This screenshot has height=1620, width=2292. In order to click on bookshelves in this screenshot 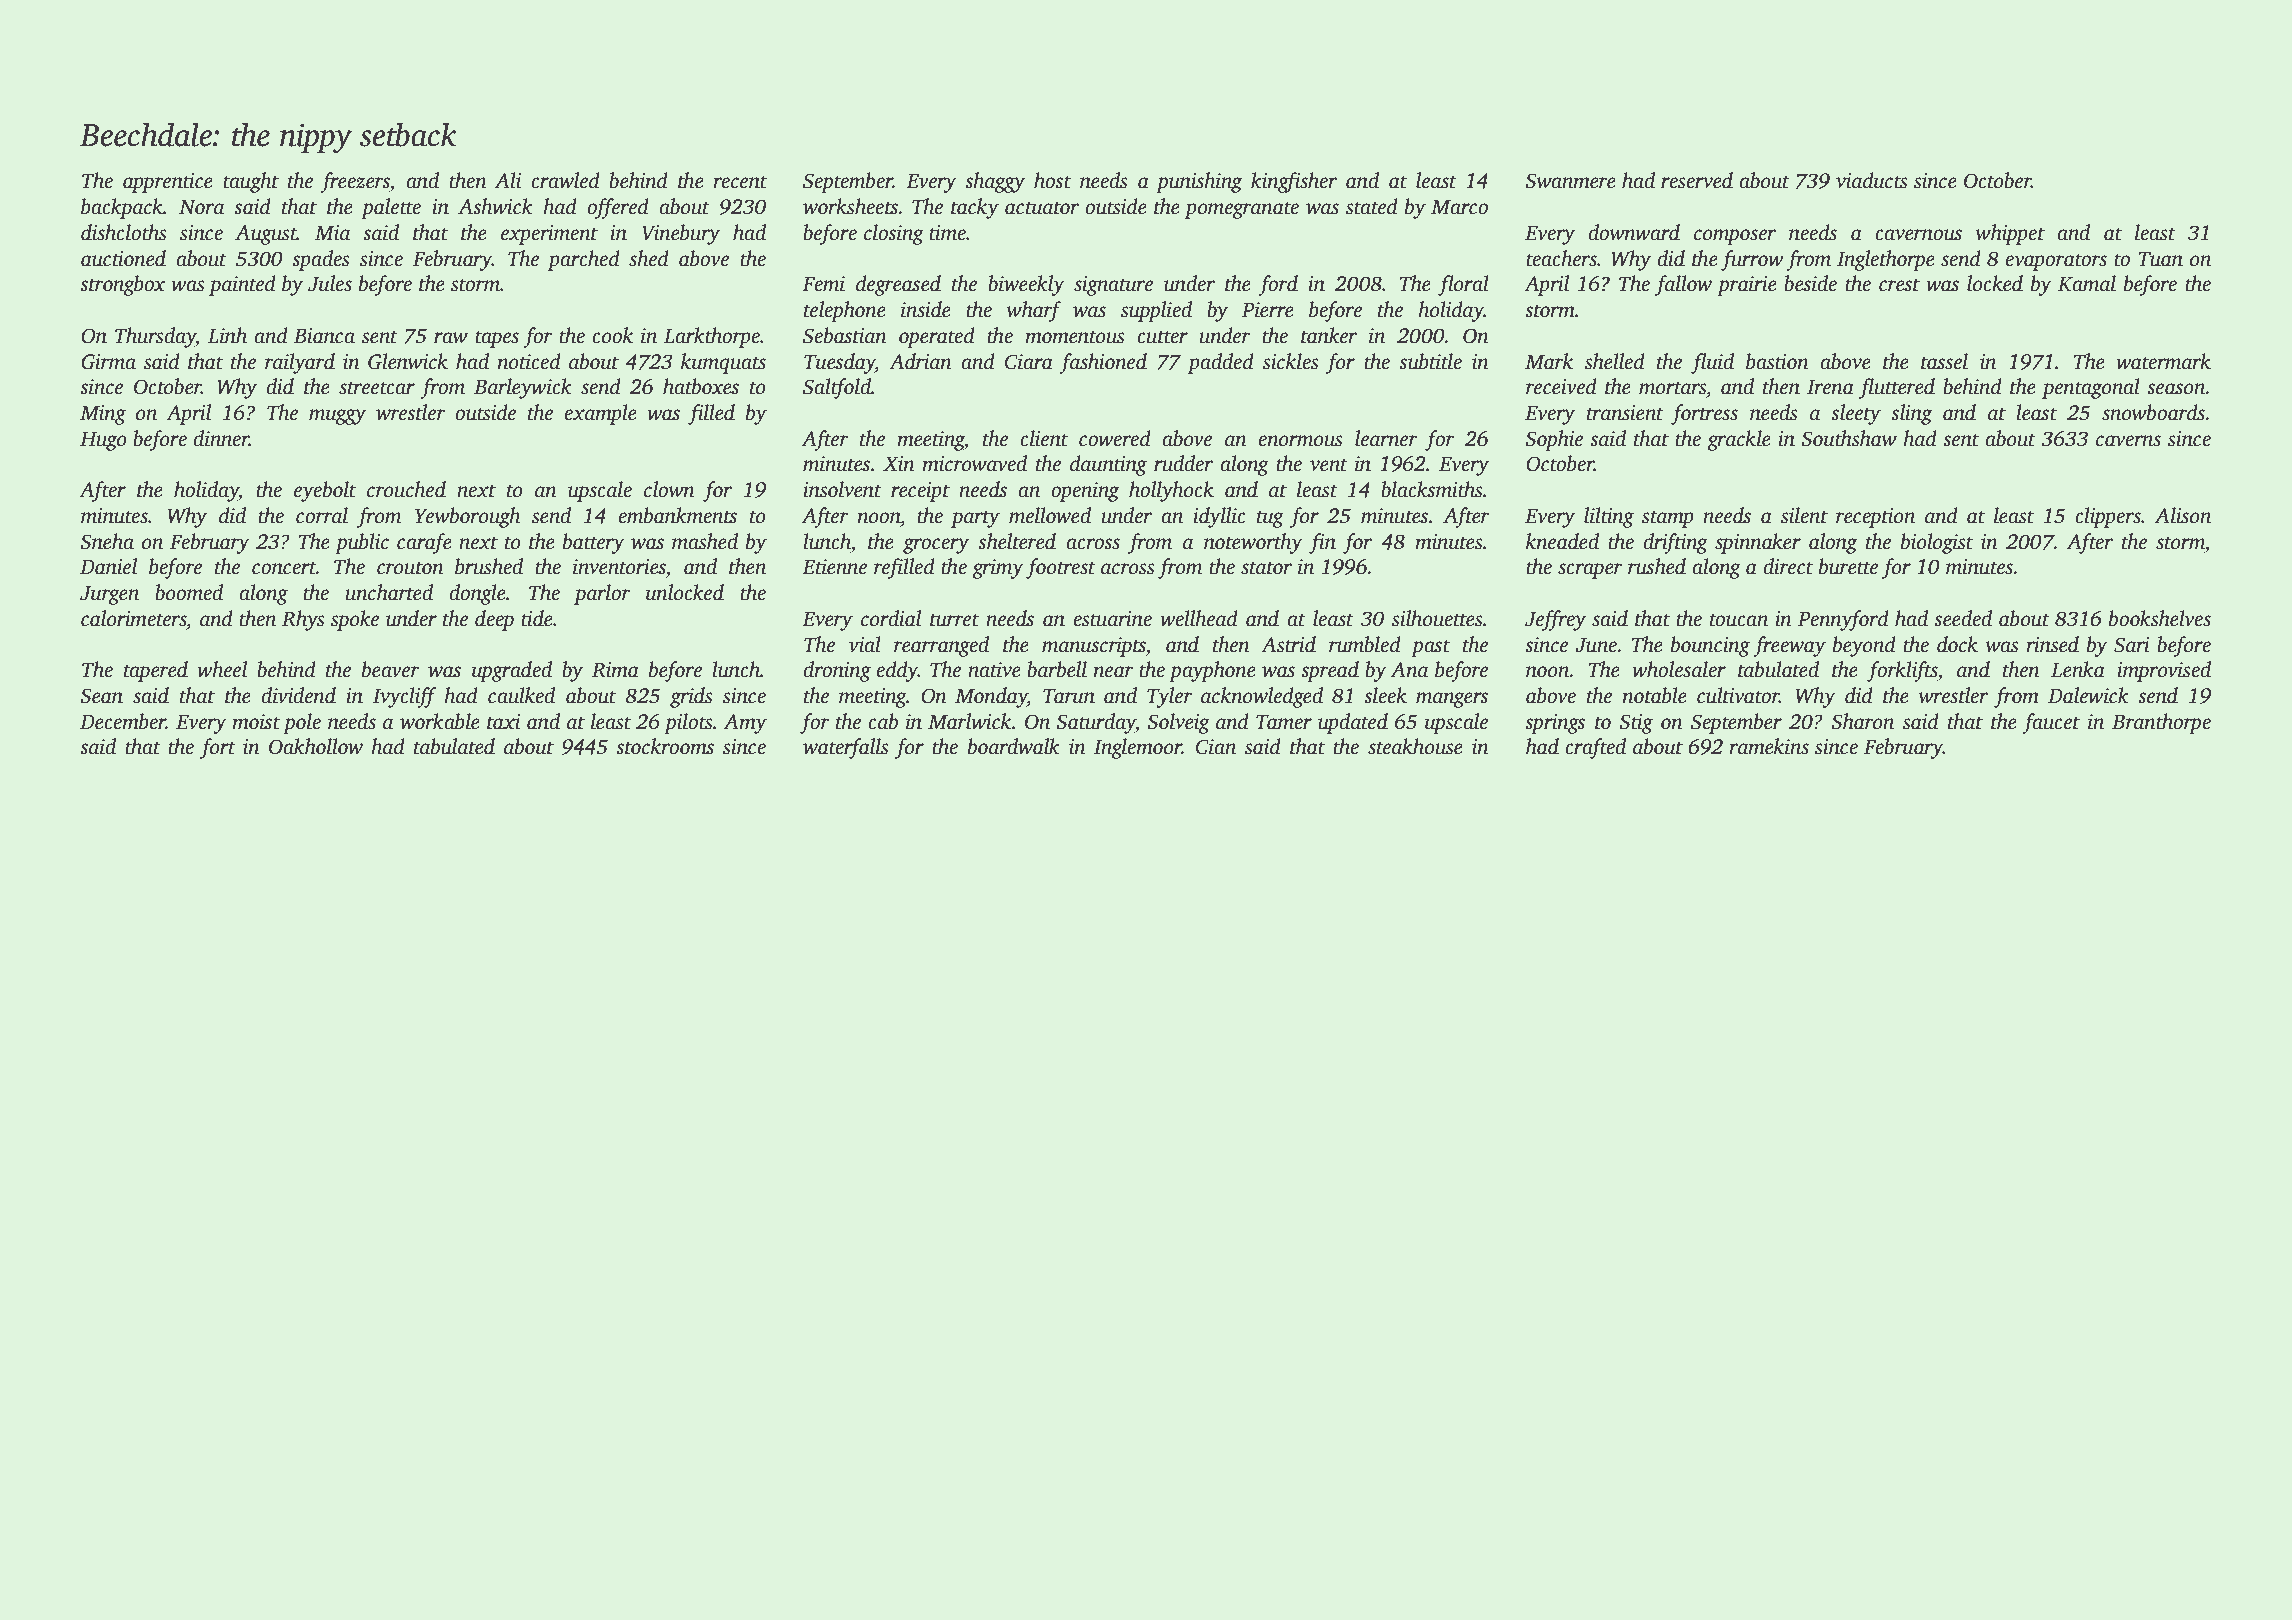, I will do `click(2160, 618)`.
